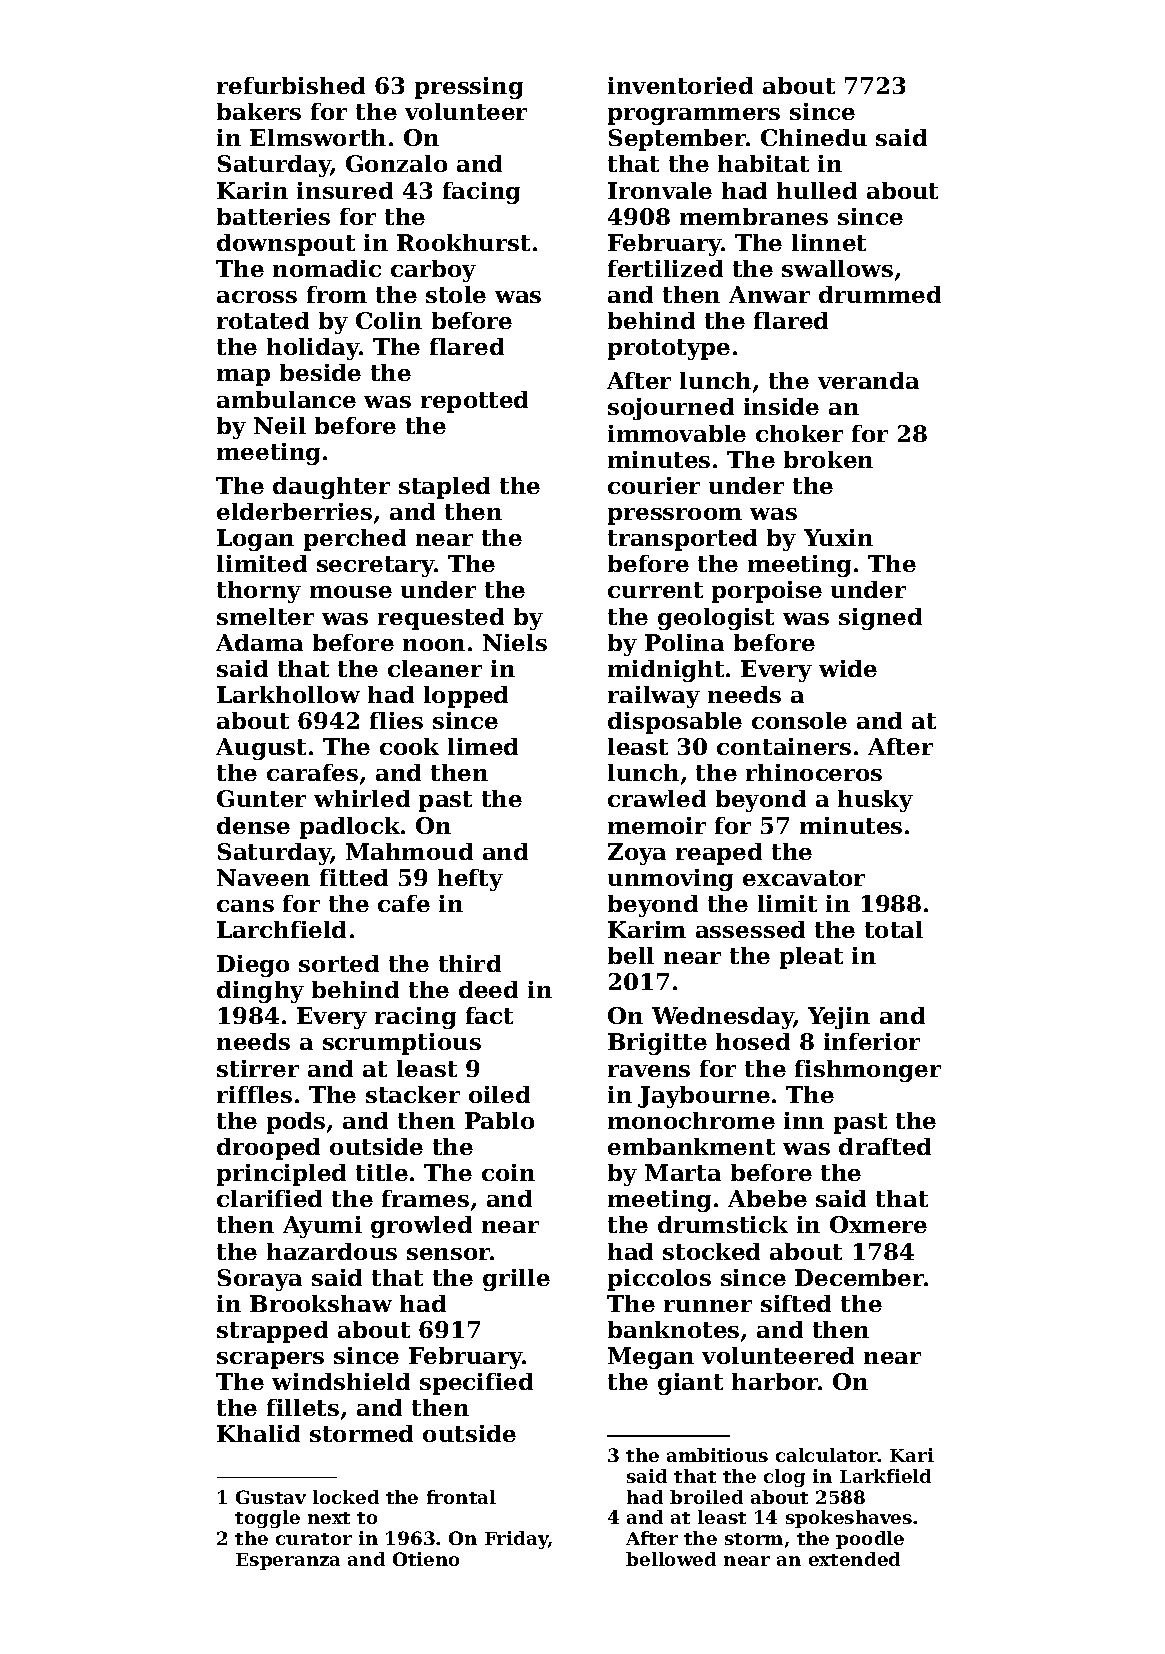 Image resolution: width=1165 pixels, height=1654 pixels. Describe the element at coordinates (288, 1561) in the screenshot. I see `Esperanza` at that location.
